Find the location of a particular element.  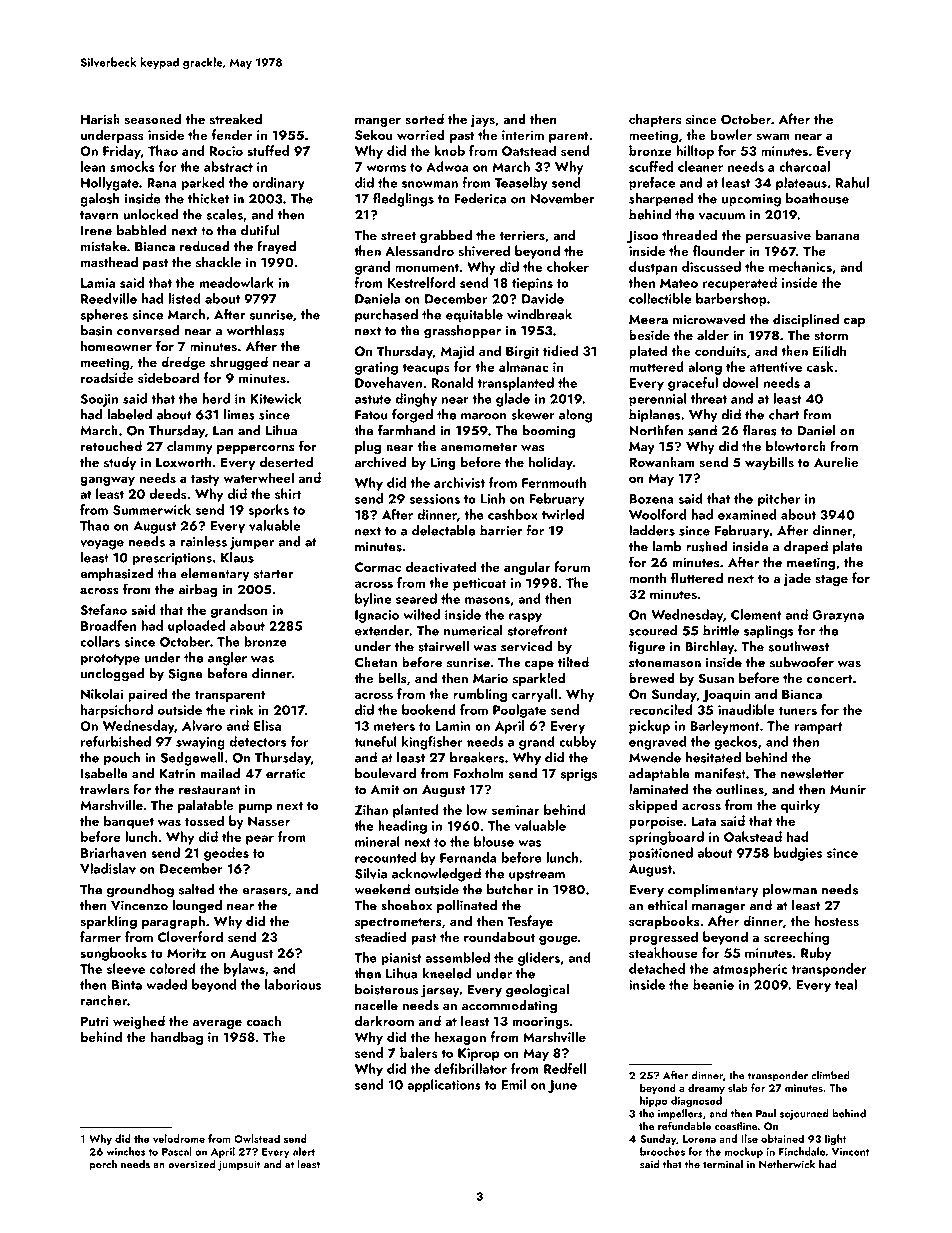

worthless is located at coordinates (256, 330).
